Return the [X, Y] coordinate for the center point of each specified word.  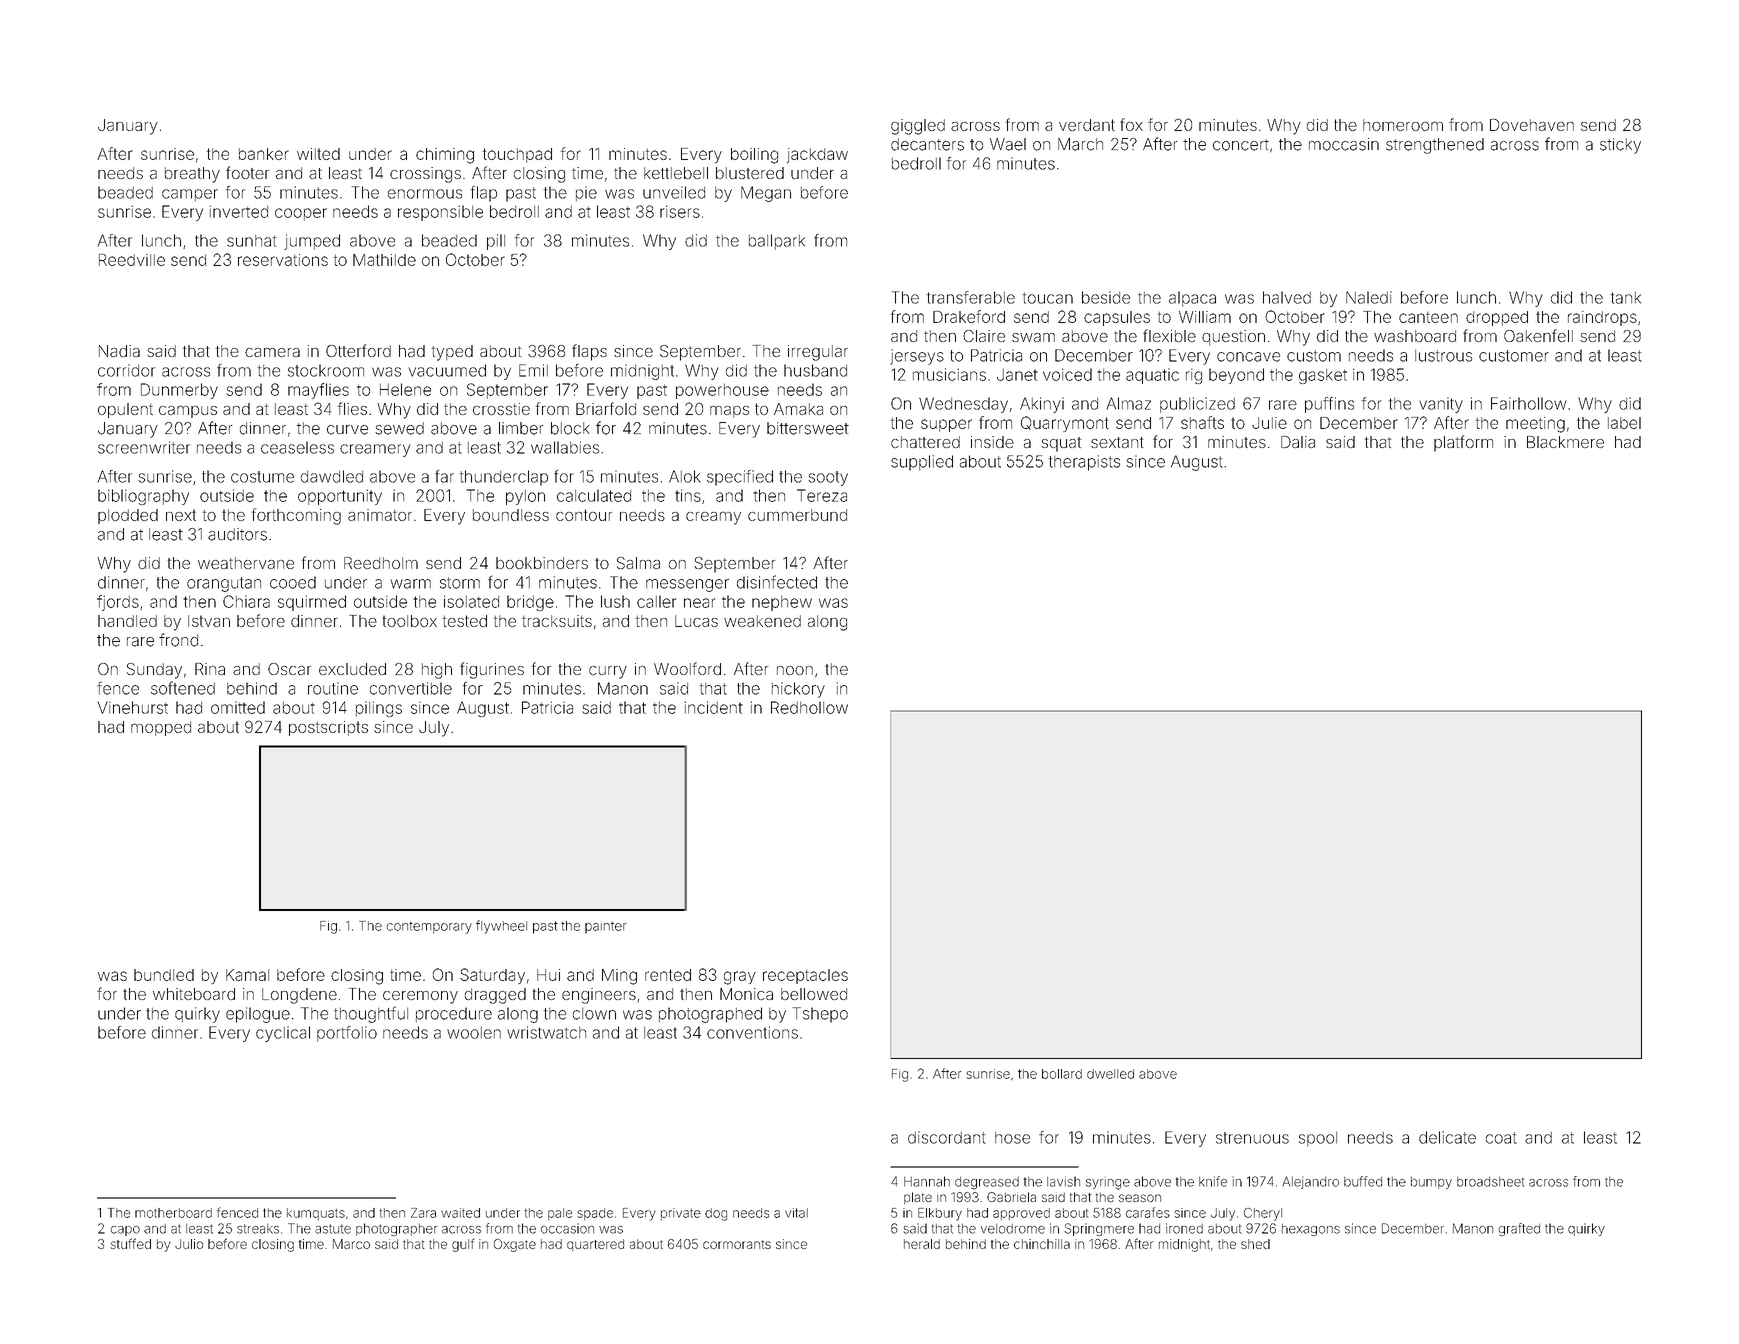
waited [460, 1213]
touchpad [517, 155]
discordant [947, 1137]
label [1624, 423]
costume [262, 477]
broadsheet [1490, 1182]
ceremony [420, 997]
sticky [1620, 146]
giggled [918, 127]
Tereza [822, 495]
